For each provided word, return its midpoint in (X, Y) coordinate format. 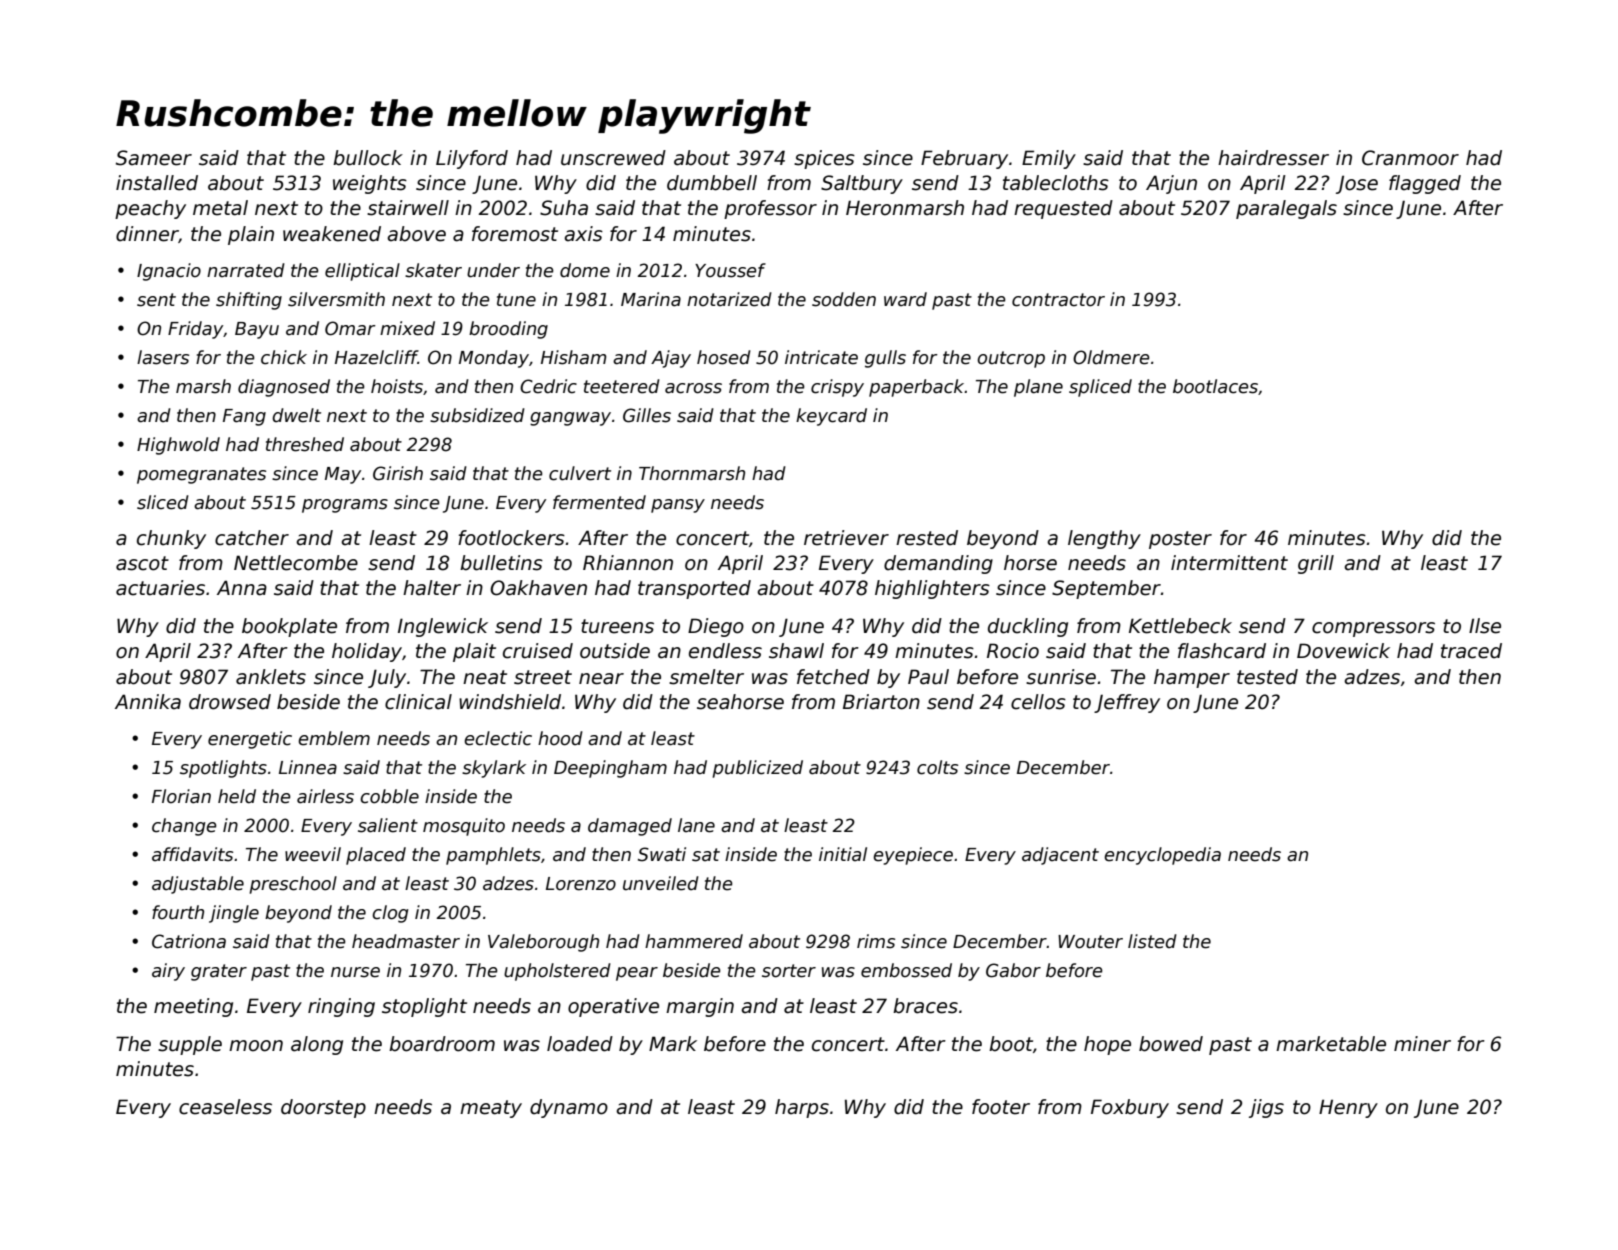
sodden (844, 299)
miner (1422, 1044)
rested (927, 538)
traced (1471, 651)
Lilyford (472, 159)
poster (1180, 540)
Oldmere (1111, 357)
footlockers (511, 538)
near (601, 679)
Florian (181, 796)
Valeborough (543, 943)
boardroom (442, 1044)
